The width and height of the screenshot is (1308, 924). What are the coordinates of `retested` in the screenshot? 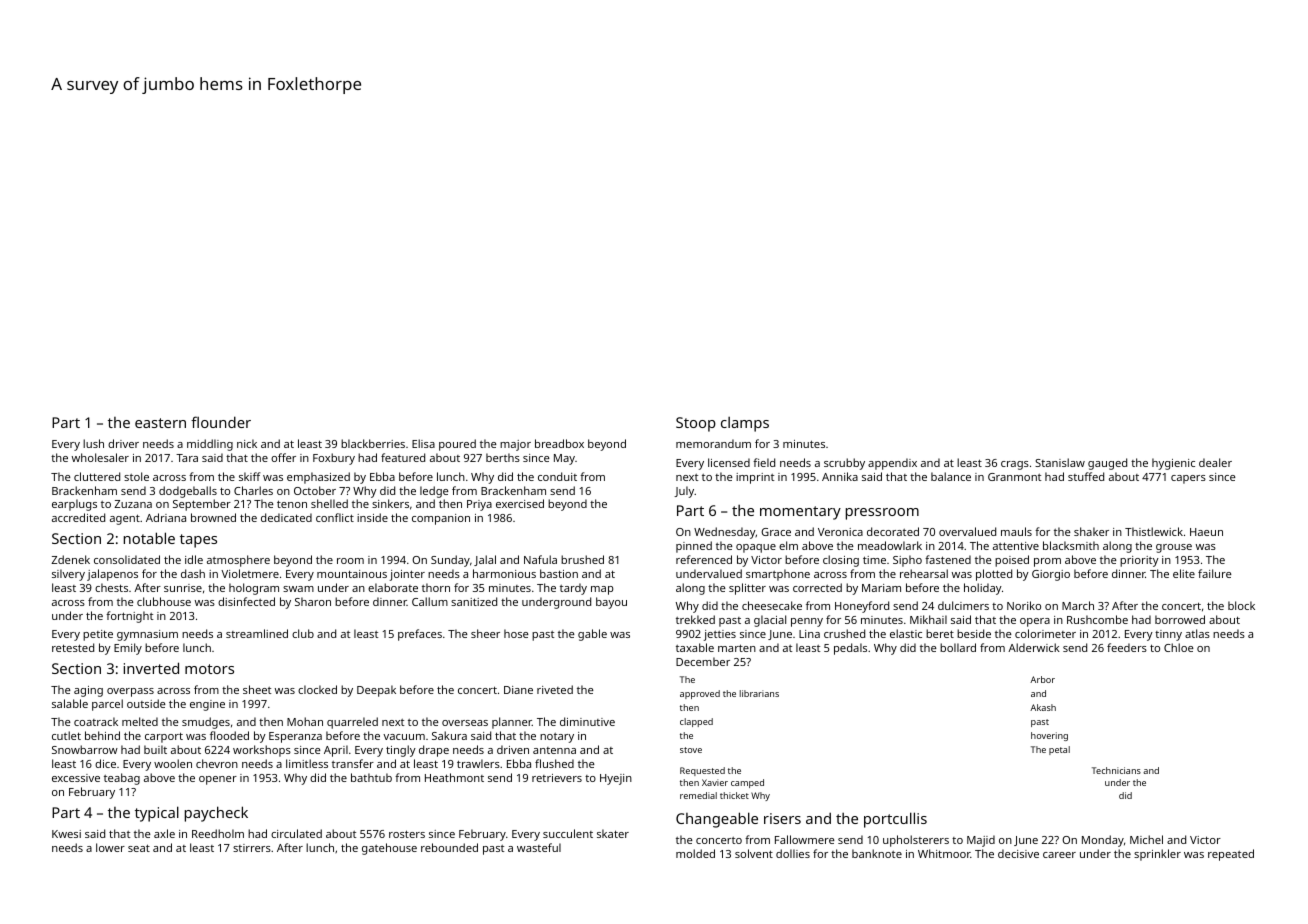 It's located at (73, 647).
